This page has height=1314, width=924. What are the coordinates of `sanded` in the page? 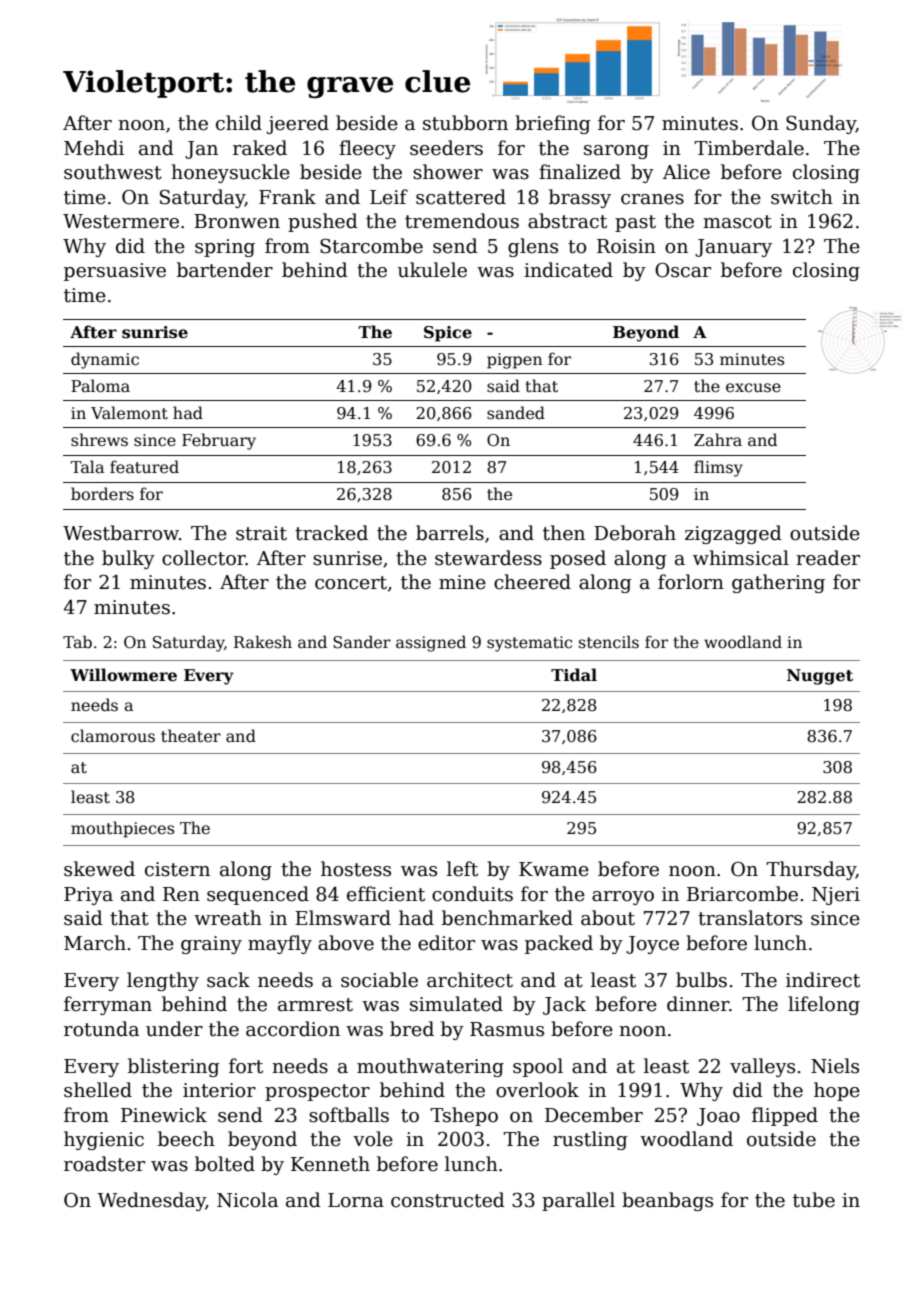 It's located at (516, 412).
